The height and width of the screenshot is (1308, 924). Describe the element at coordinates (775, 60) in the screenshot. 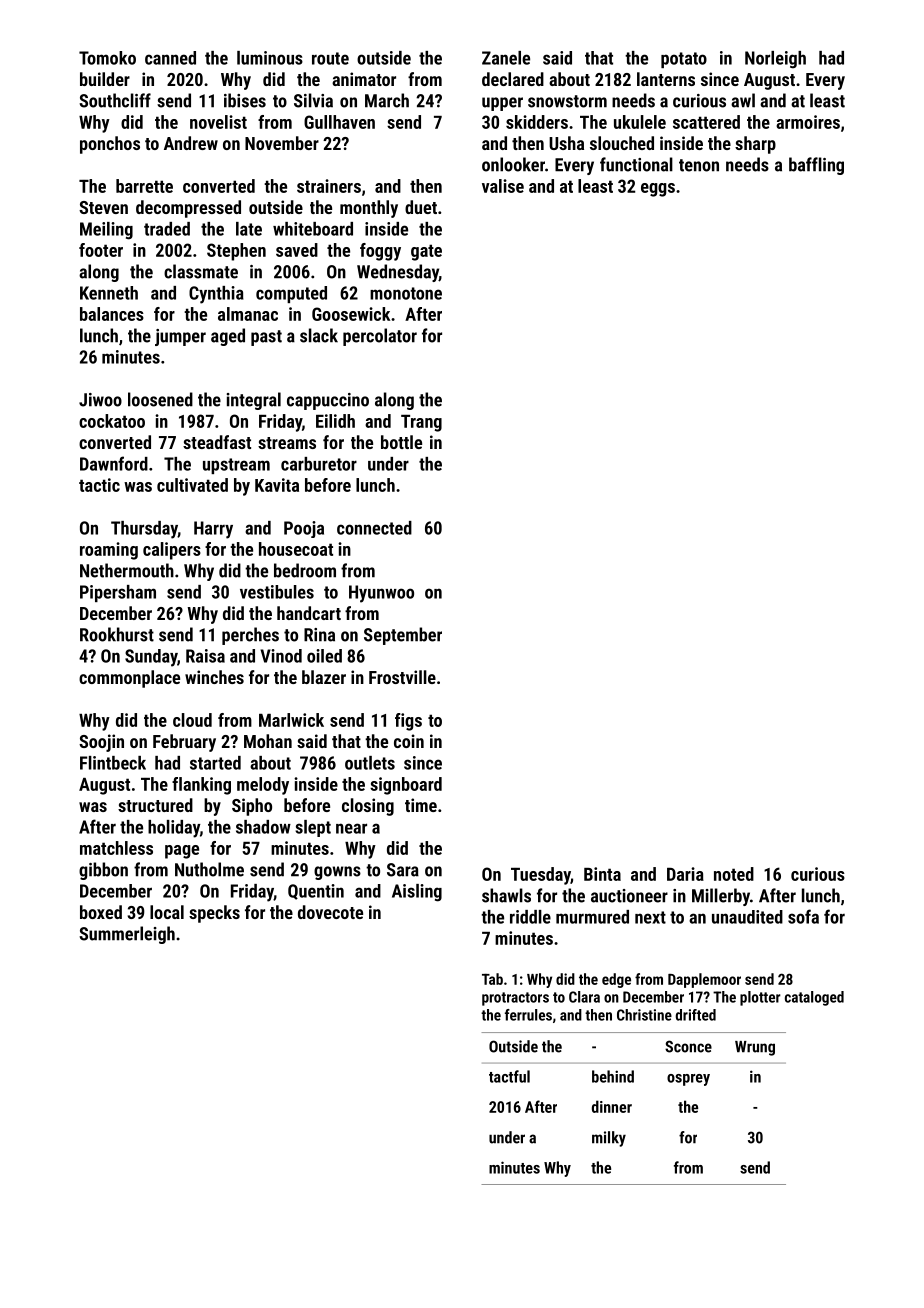

I see `Norleigh` at that location.
